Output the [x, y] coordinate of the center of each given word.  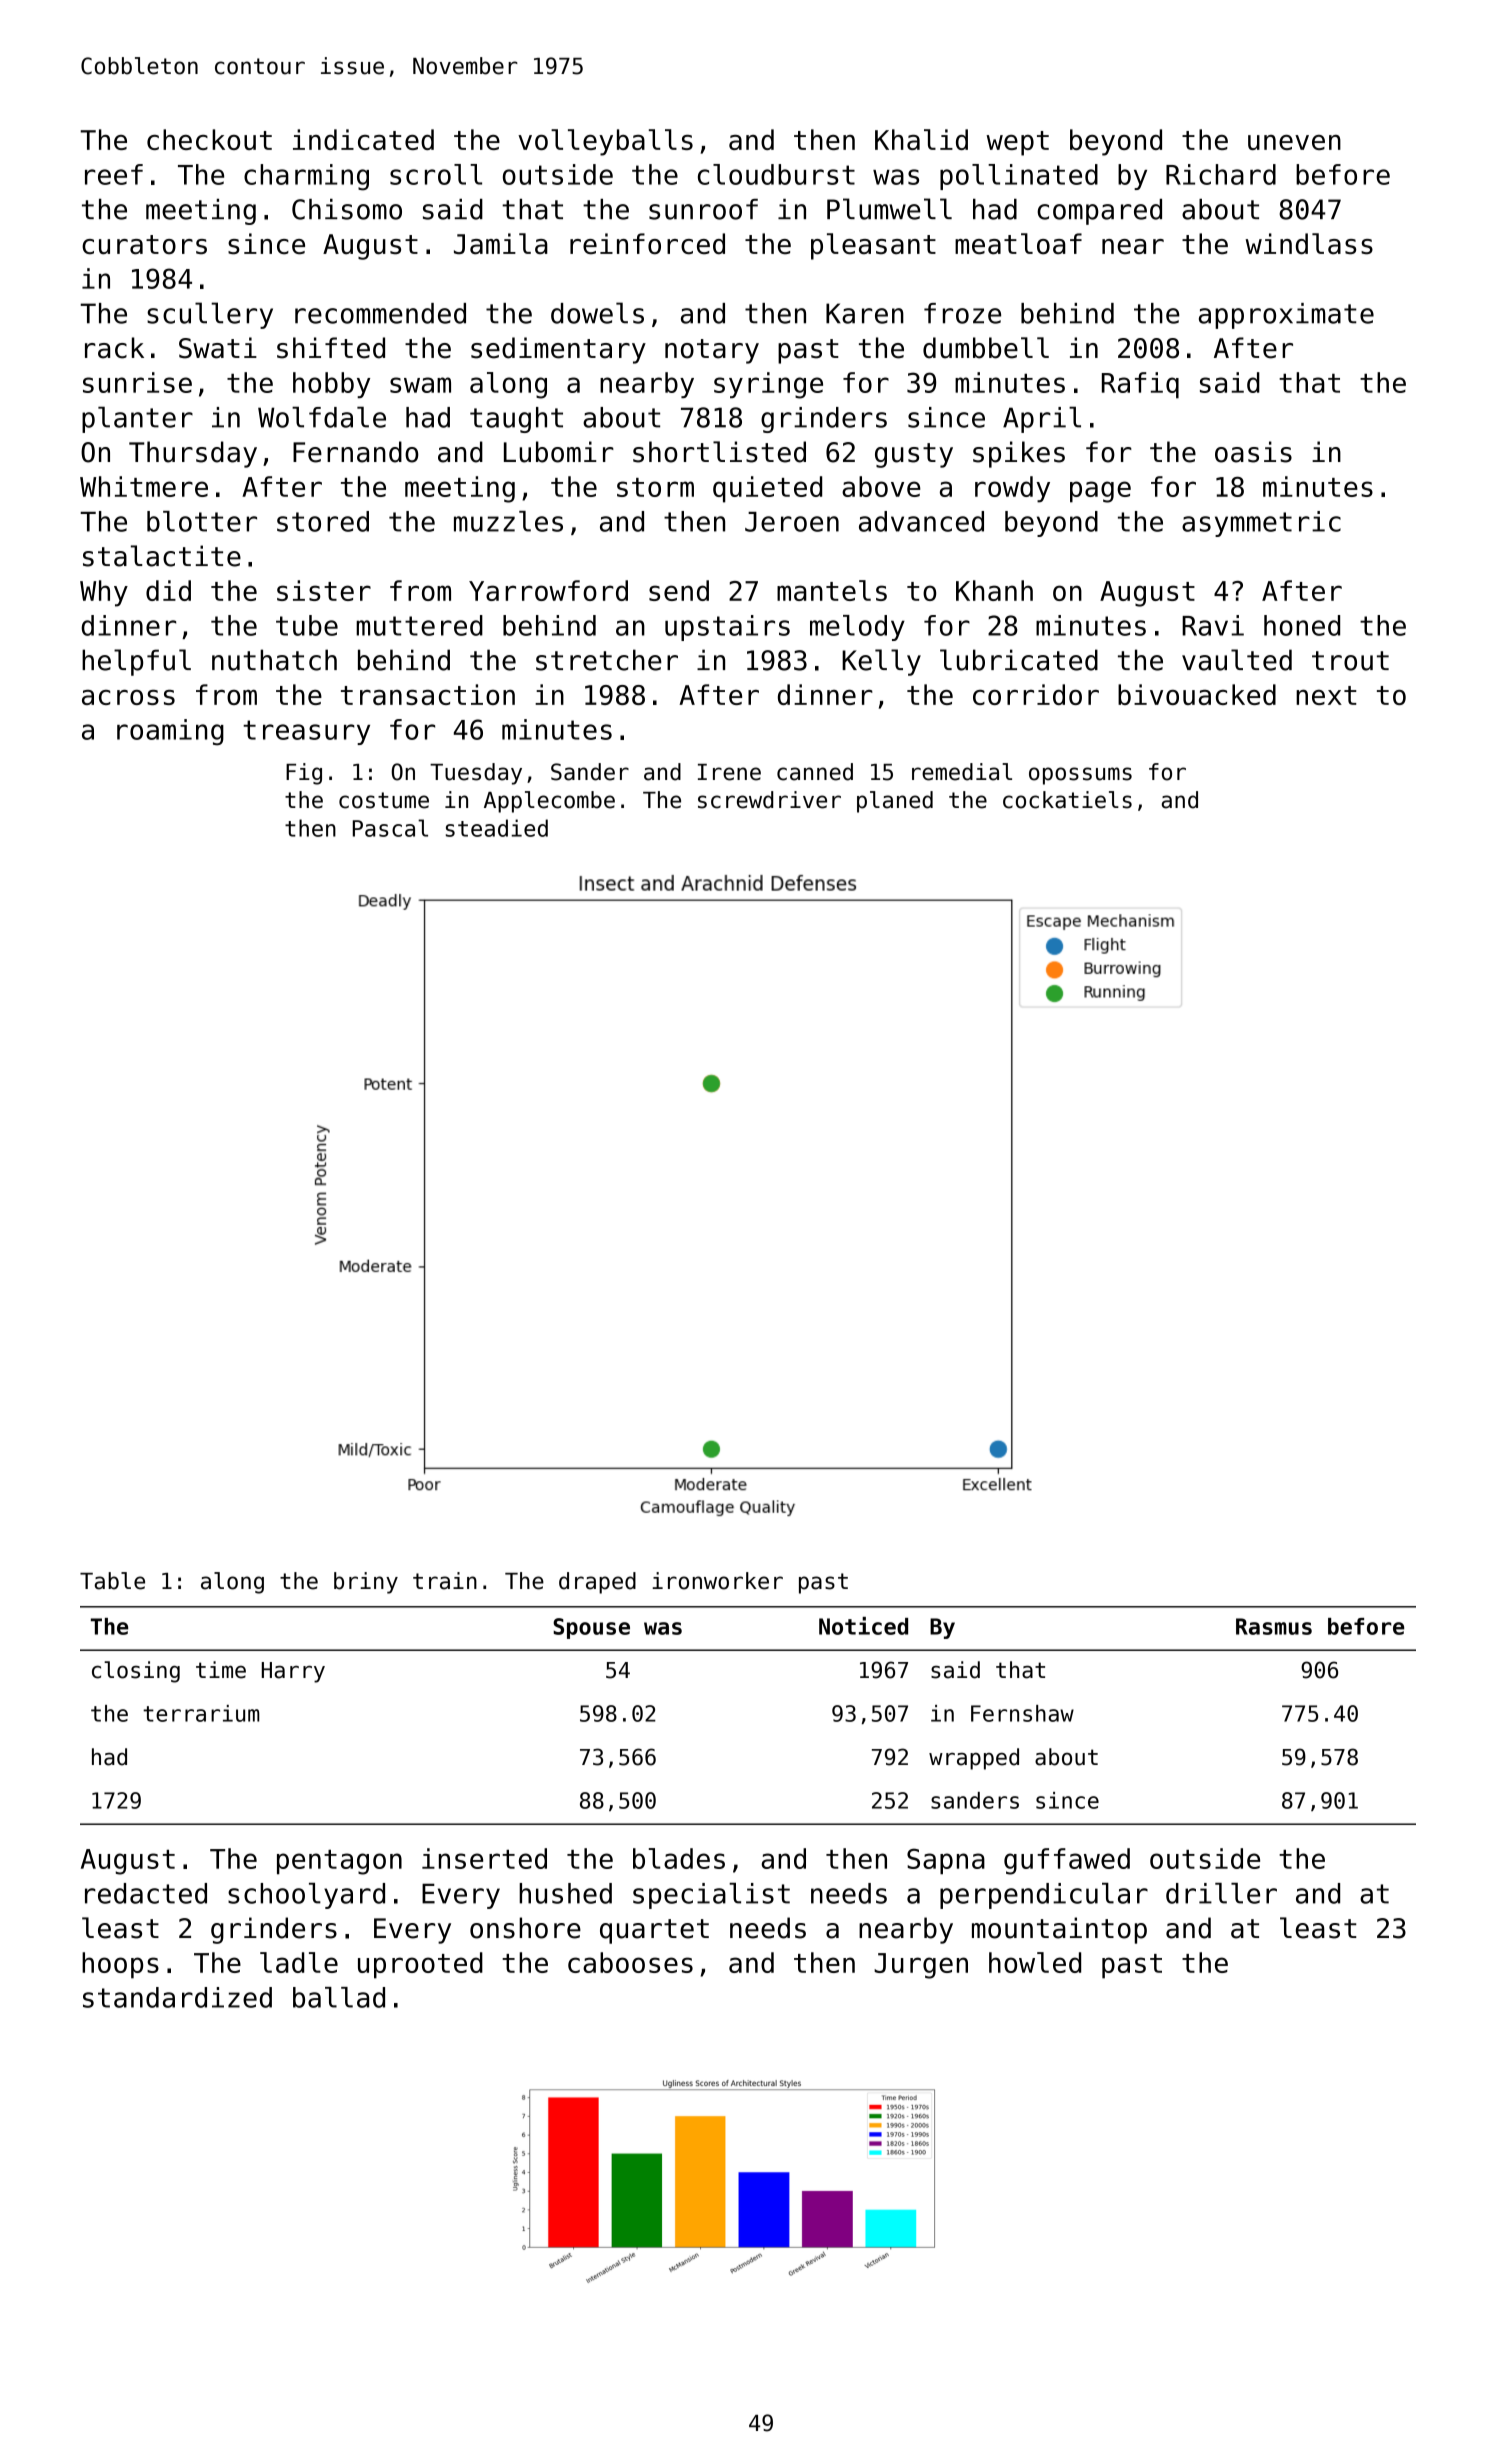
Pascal [390, 828]
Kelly [881, 662]
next [1326, 695]
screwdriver [769, 800]
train [445, 1581]
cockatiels [1067, 800]
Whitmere [144, 486]
